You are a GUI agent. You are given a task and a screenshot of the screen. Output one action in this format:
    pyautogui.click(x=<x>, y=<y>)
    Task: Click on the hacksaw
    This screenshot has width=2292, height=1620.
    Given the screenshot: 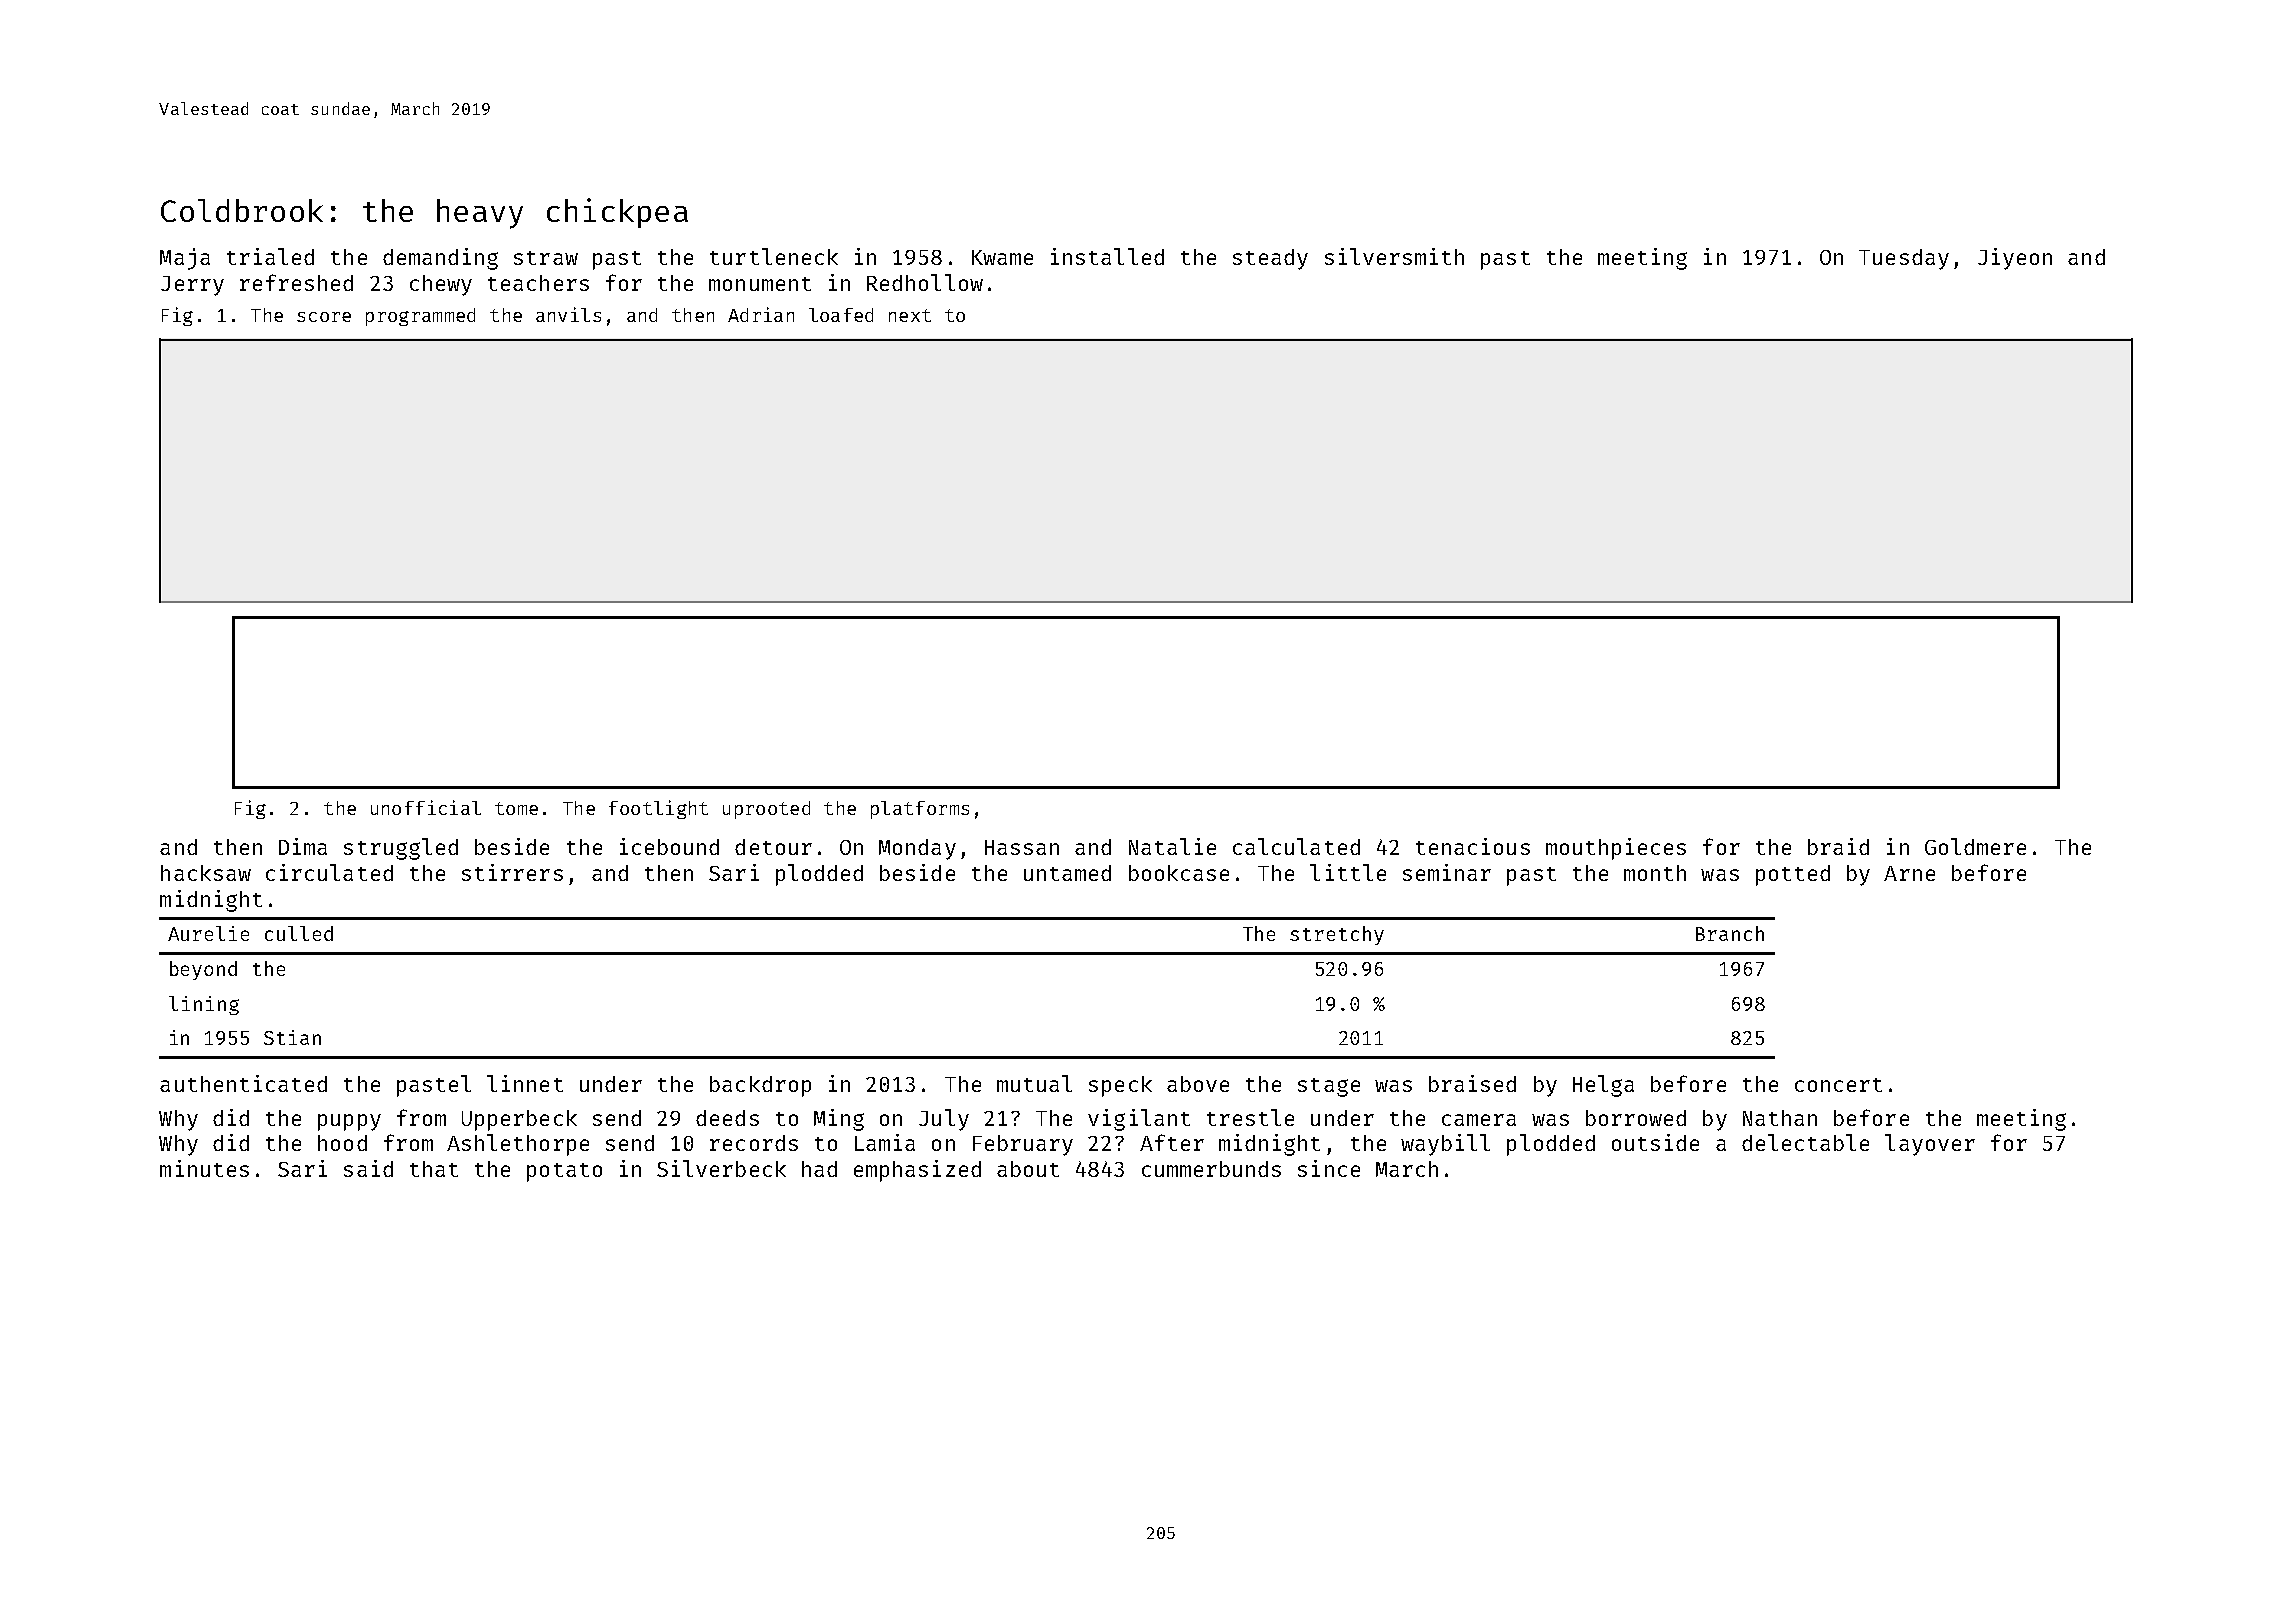 What is the action you would take?
    pyautogui.click(x=206, y=873)
